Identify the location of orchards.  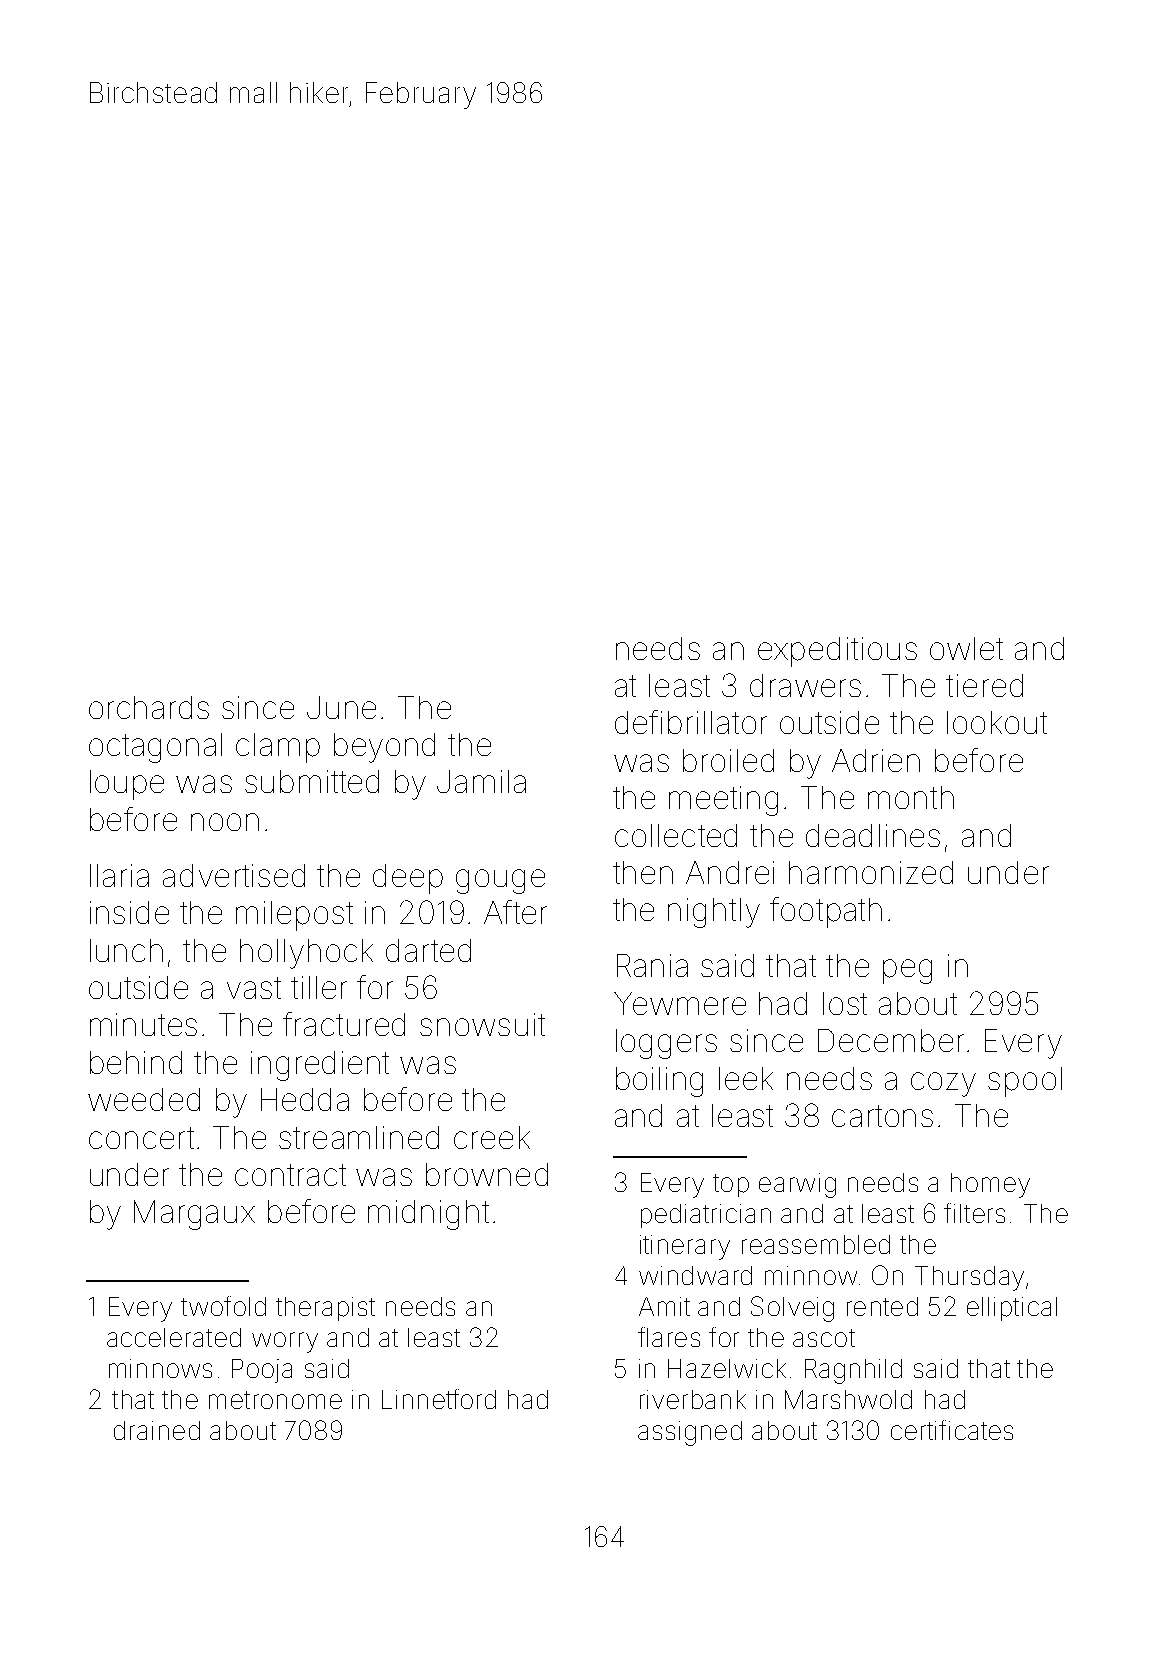
(149, 707).
